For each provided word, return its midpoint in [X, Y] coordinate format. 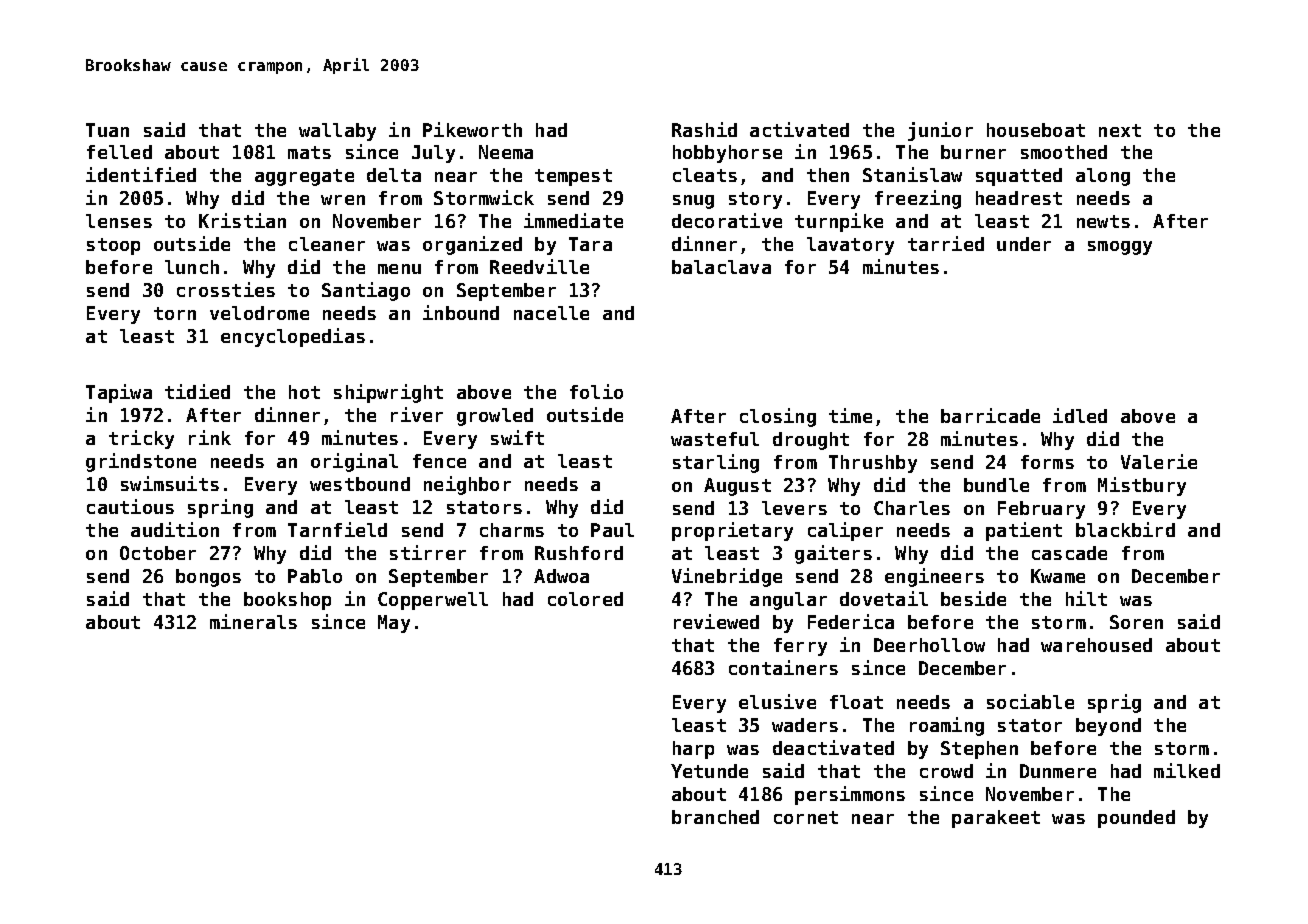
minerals [253, 621]
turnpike [839, 222]
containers [783, 667]
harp [693, 750]
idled [1080, 415]
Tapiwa [119, 393]
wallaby [337, 132]
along [1103, 177]
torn [175, 313]
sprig [1114, 703]
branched [715, 817]
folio [596, 391]
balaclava [721, 267]
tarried [946, 243]
